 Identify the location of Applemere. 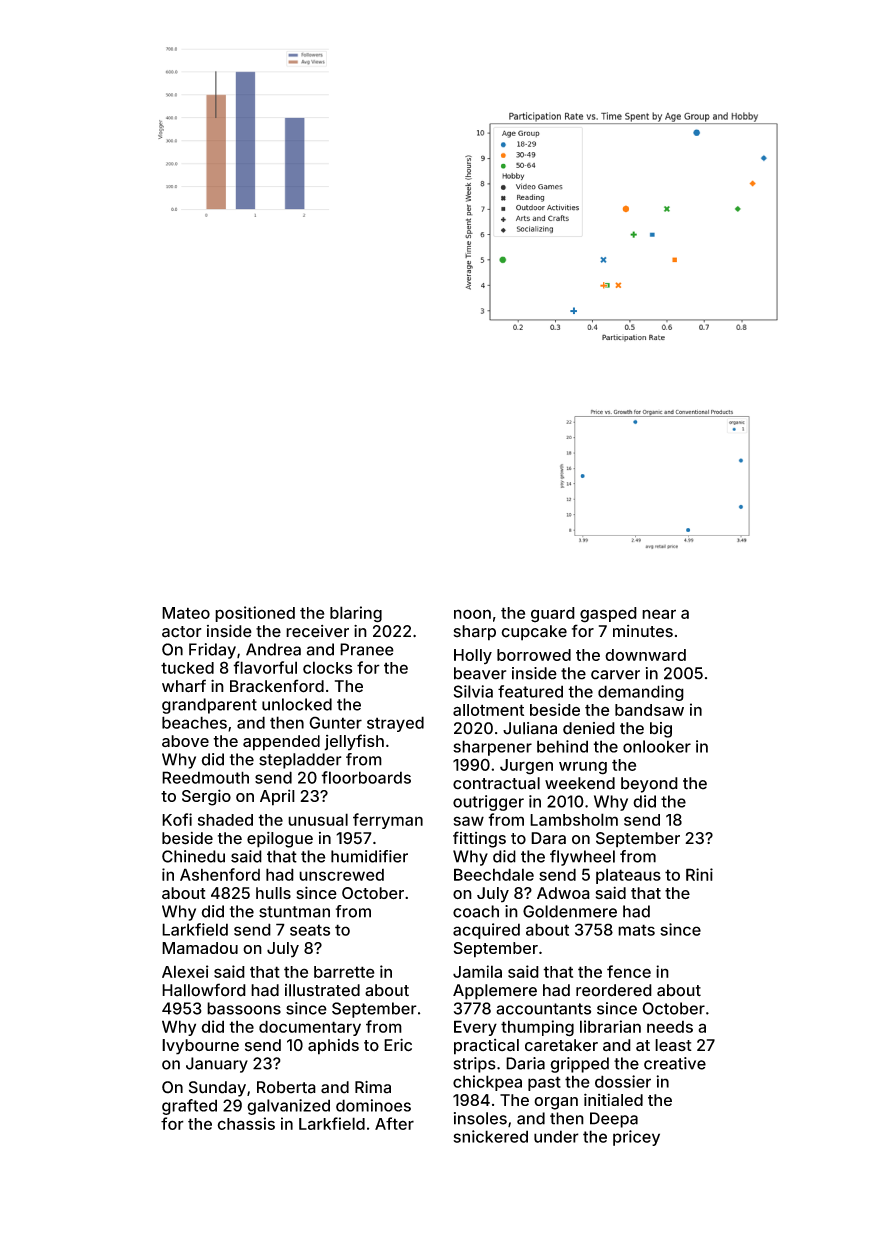
(495, 992).
